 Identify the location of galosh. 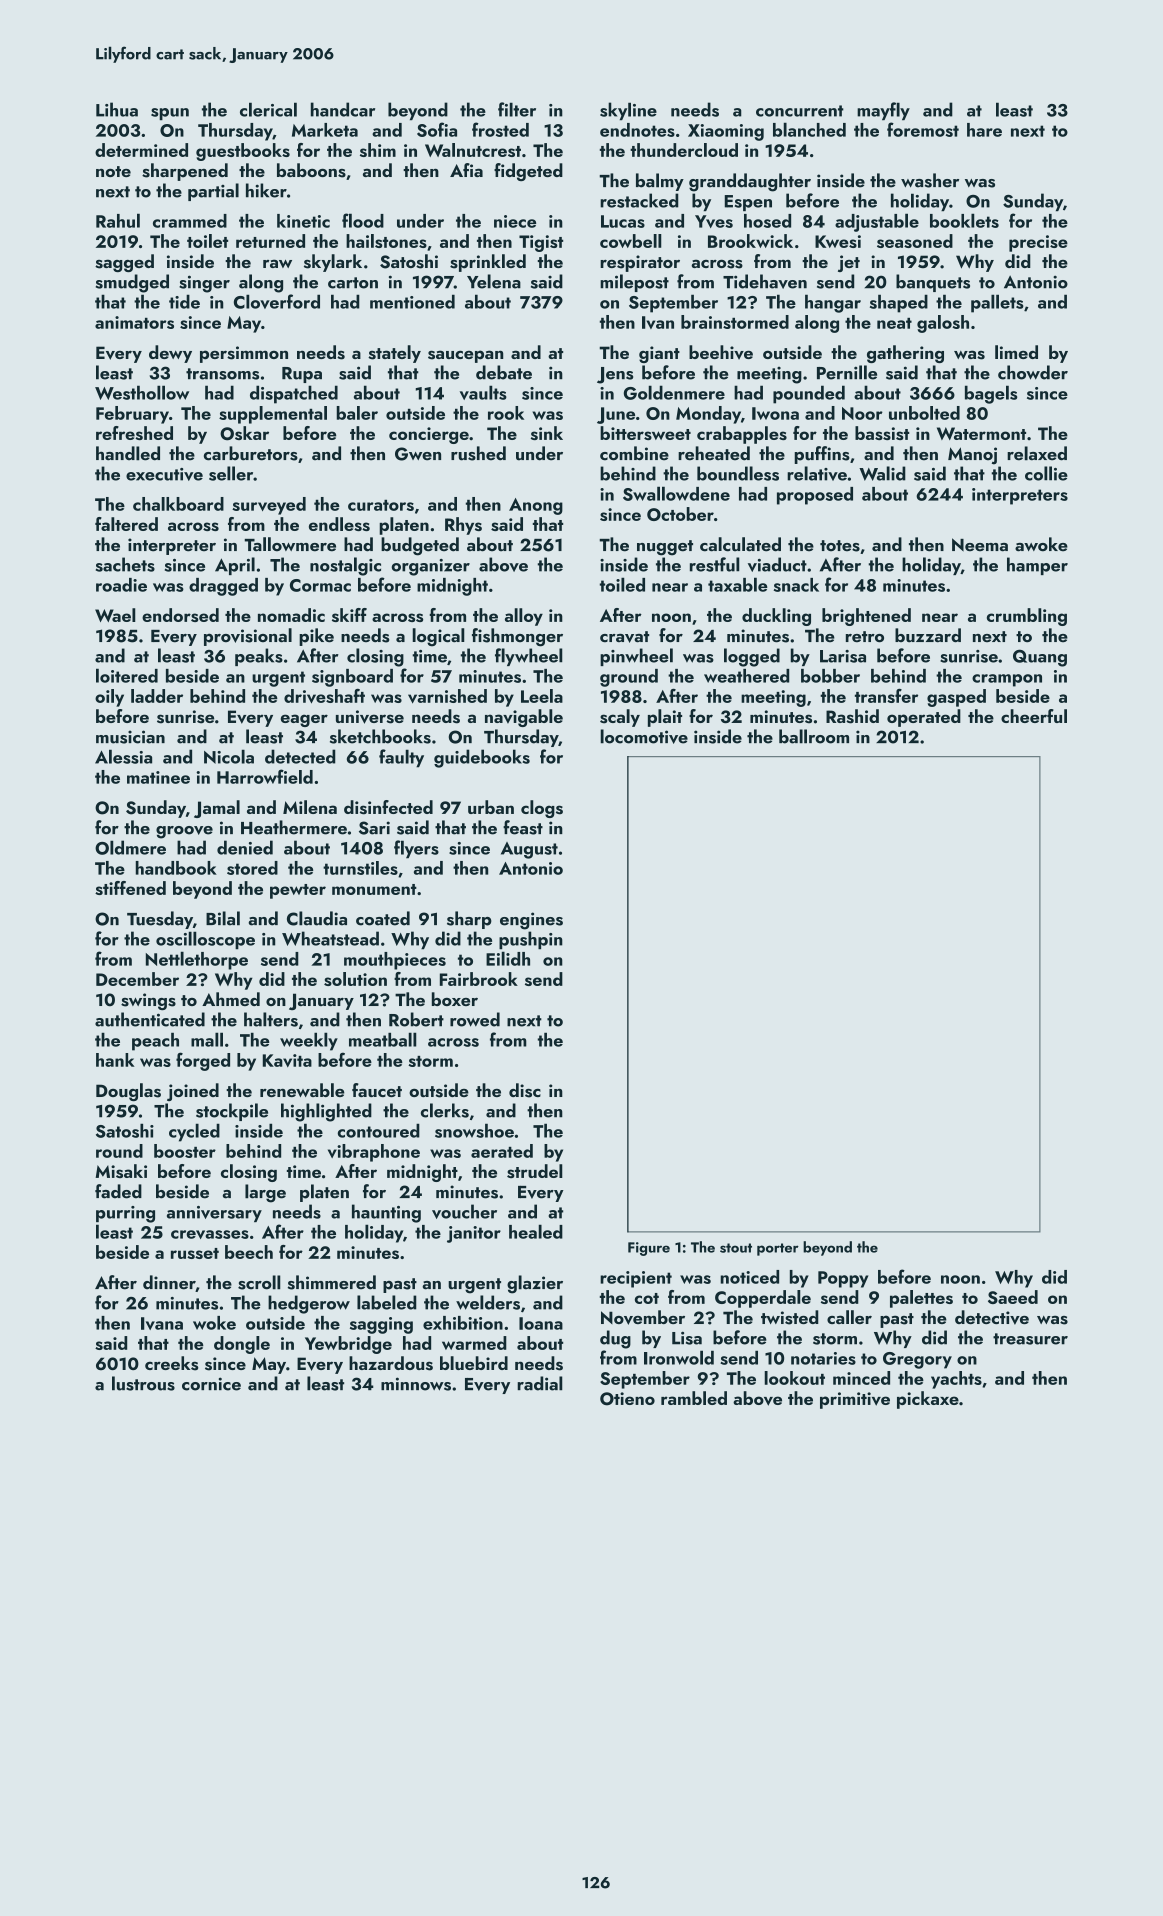
(943, 324).
